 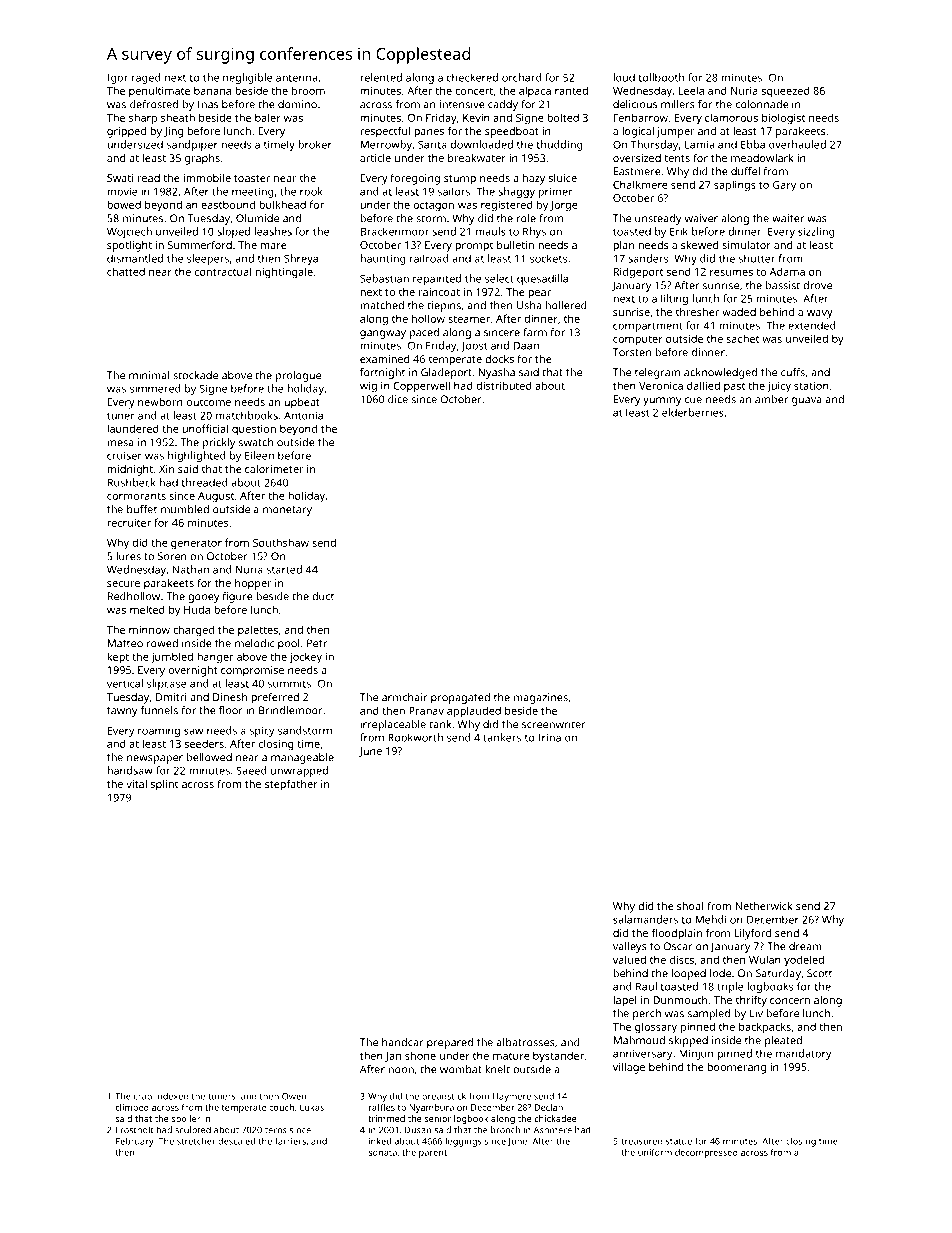 What do you see at coordinates (807, 401) in the screenshot?
I see `guava` at bounding box center [807, 401].
